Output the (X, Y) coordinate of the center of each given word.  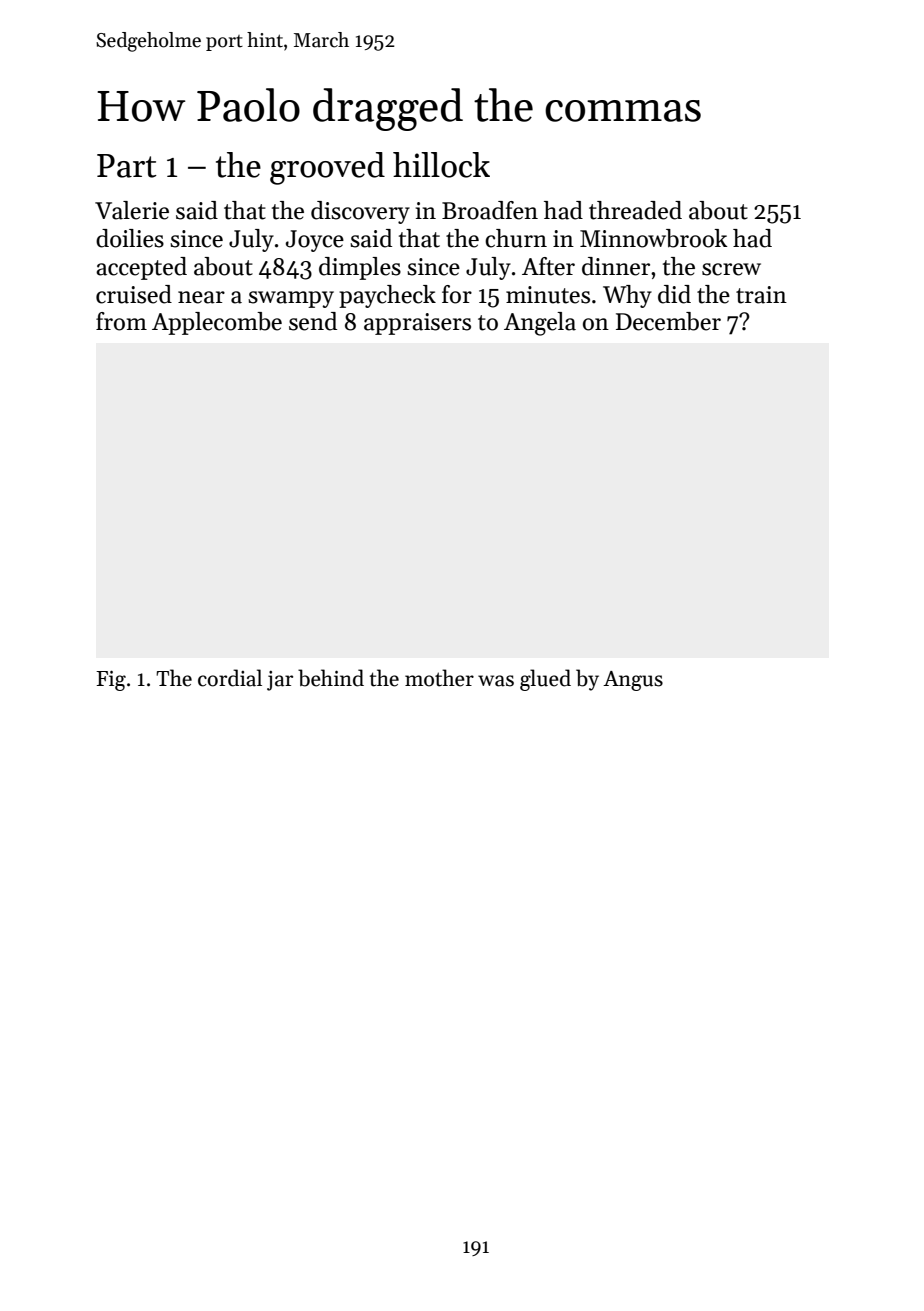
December (668, 321)
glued (545, 680)
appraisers (417, 324)
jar (280, 681)
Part (127, 166)
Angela (540, 324)
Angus (633, 681)
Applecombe (217, 323)
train (761, 295)
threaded (635, 210)
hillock (441, 165)
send (313, 321)
